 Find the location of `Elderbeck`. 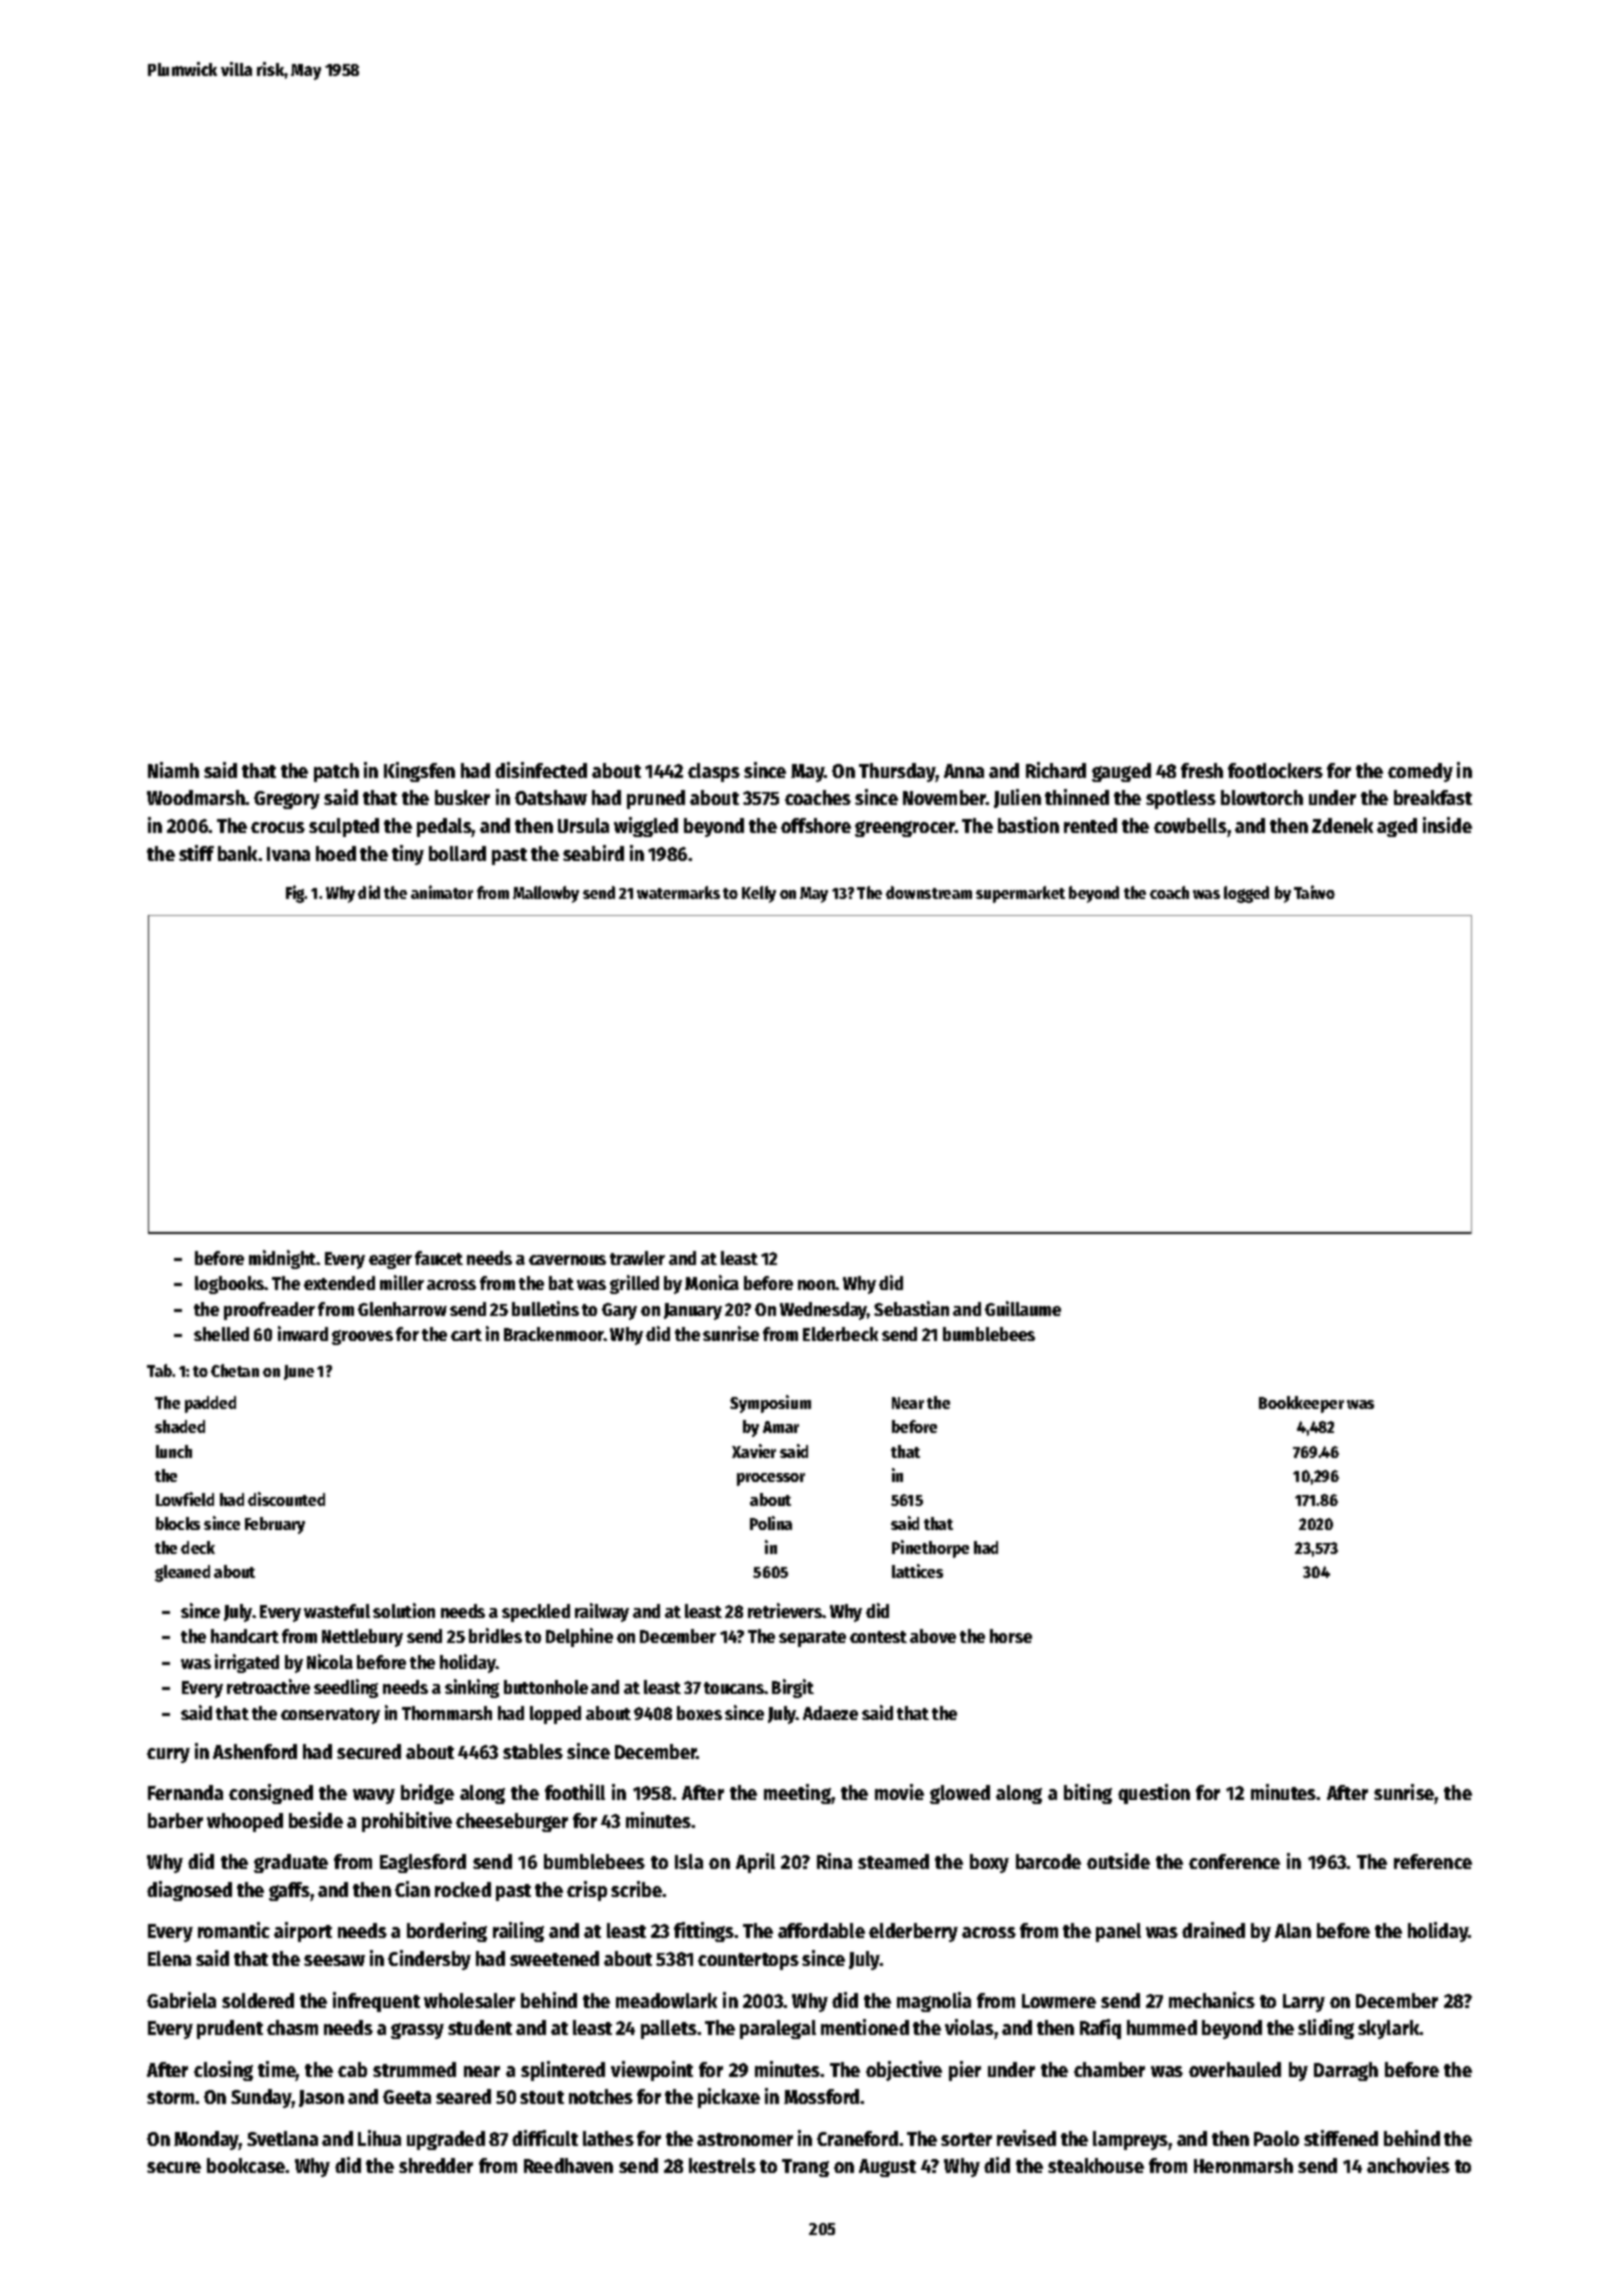

Elderbeck is located at coordinates (840, 1334).
